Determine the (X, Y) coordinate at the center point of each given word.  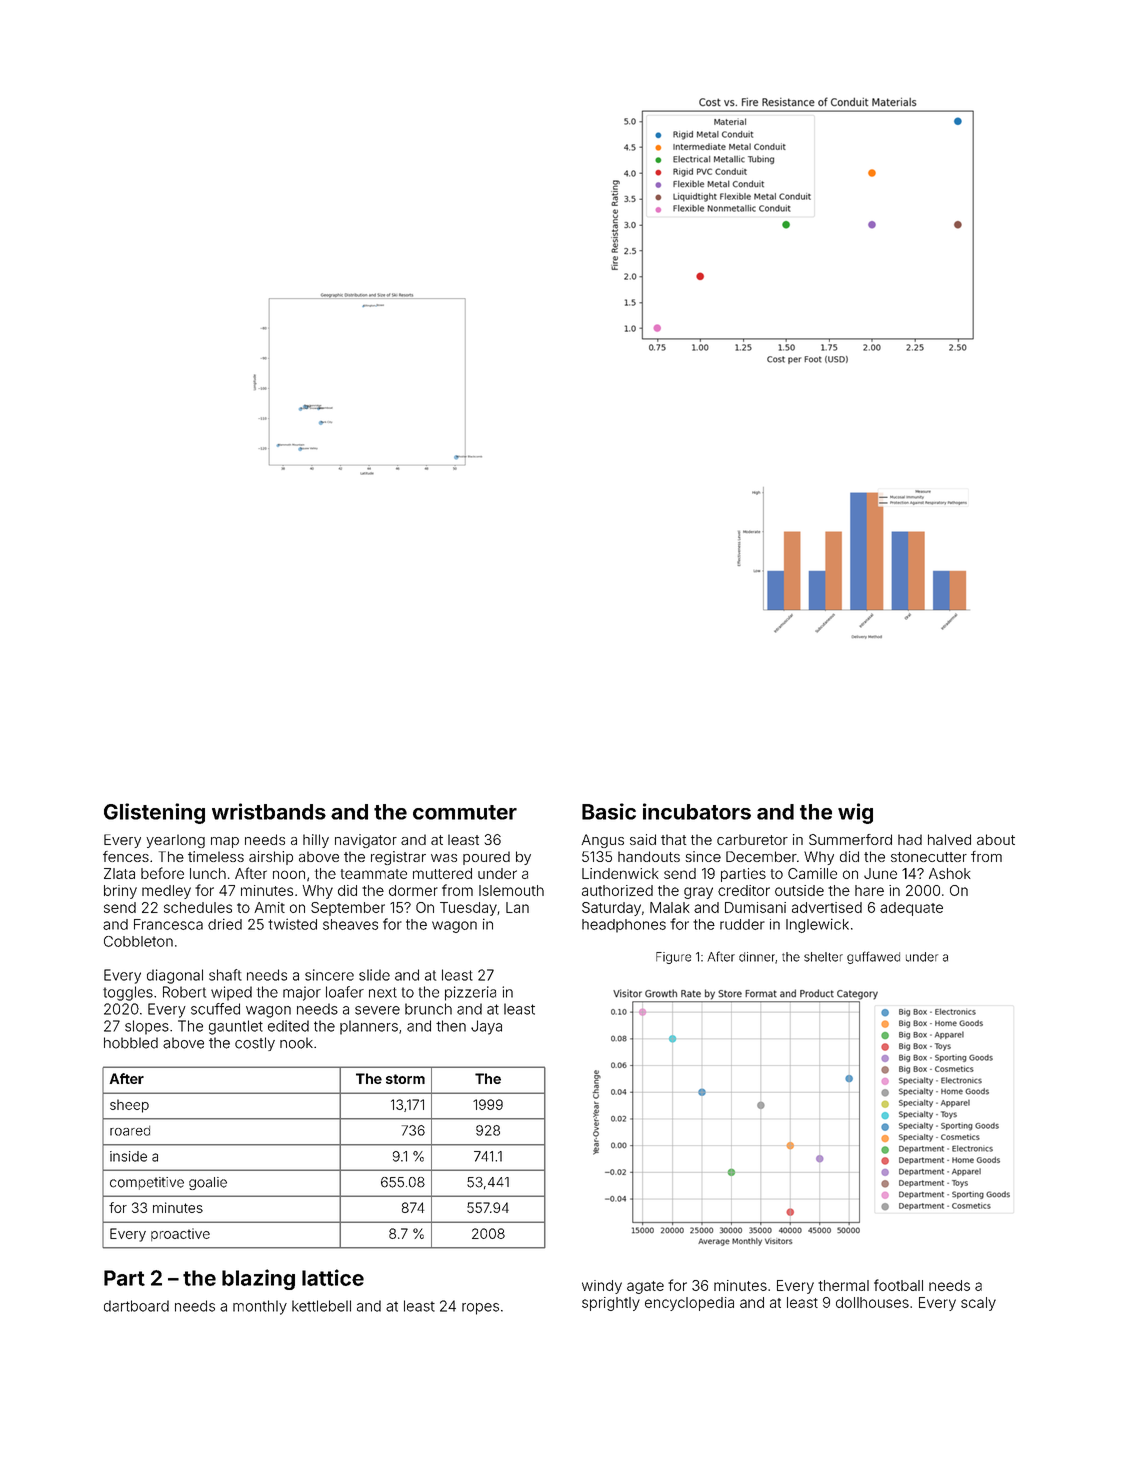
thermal (843, 1285)
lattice (333, 1277)
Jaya (486, 1027)
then (451, 1026)
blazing (258, 1279)
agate (645, 1287)
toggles (128, 993)
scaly (978, 1304)
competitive (147, 1183)
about (996, 839)
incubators (697, 811)
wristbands (269, 811)
